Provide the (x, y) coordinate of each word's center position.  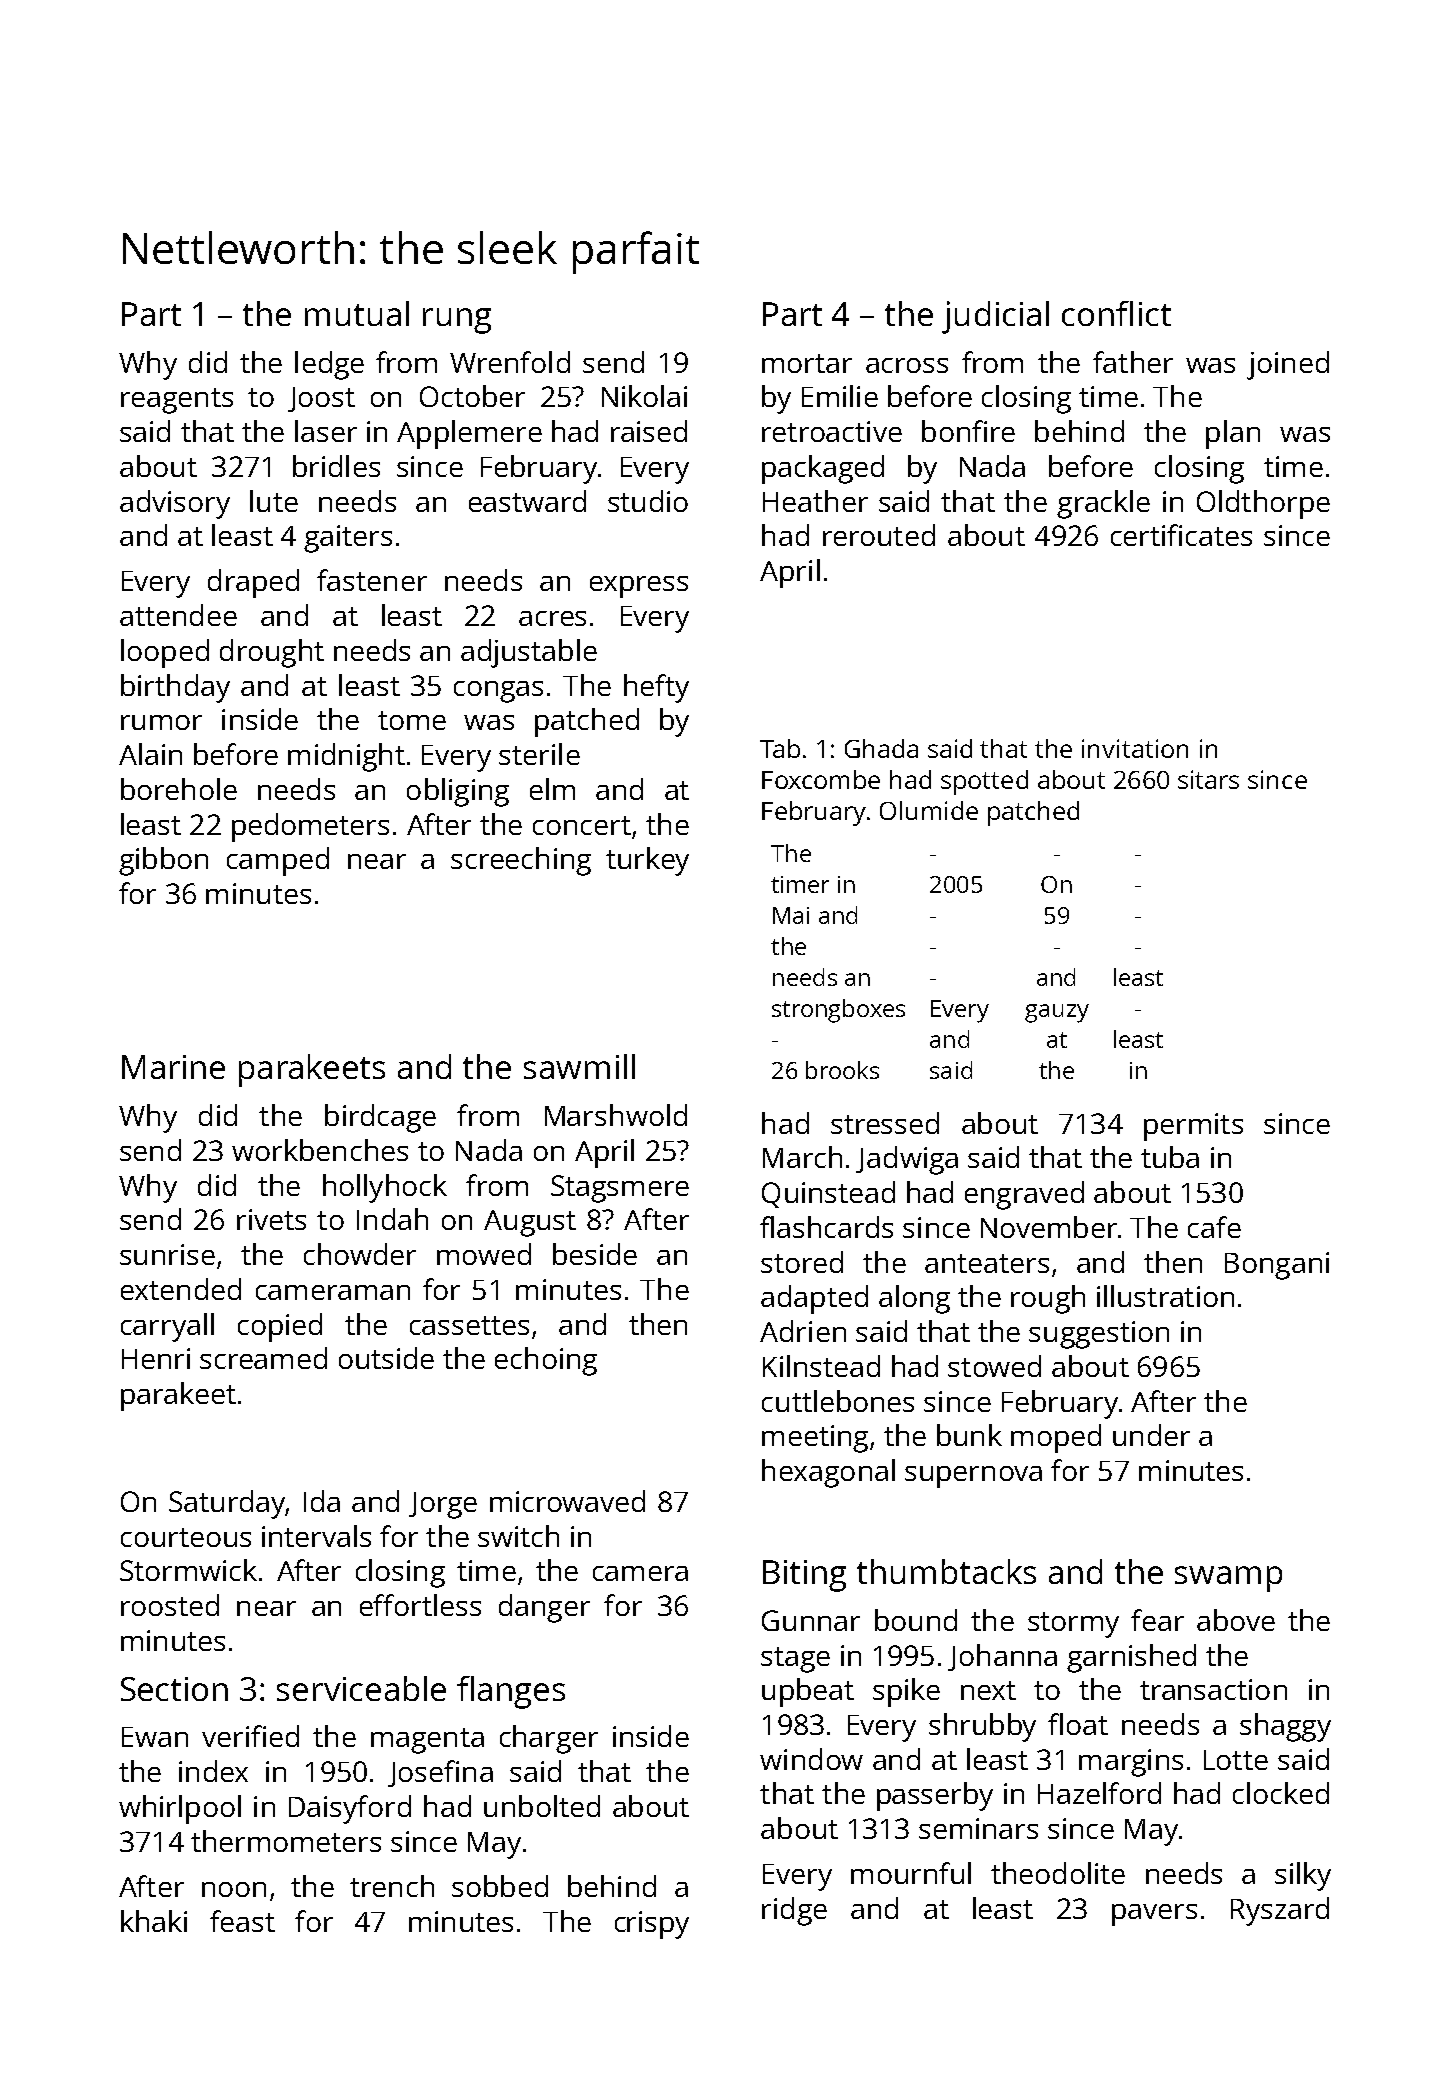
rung (457, 321)
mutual (357, 313)
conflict (1116, 313)
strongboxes (838, 1011)
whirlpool (180, 1809)
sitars (1208, 779)
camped (278, 861)
